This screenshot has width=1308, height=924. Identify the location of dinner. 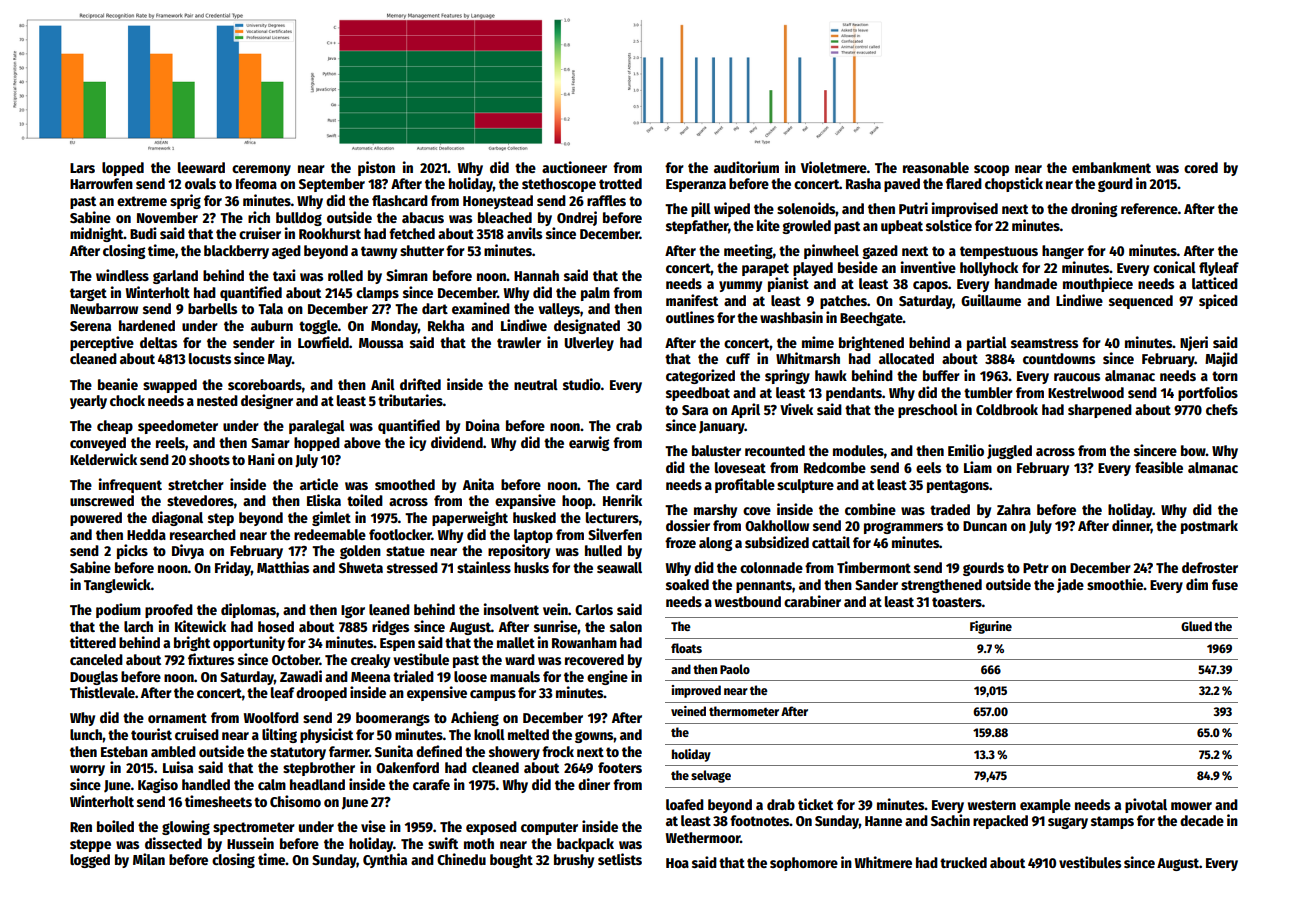
(1131, 526).
